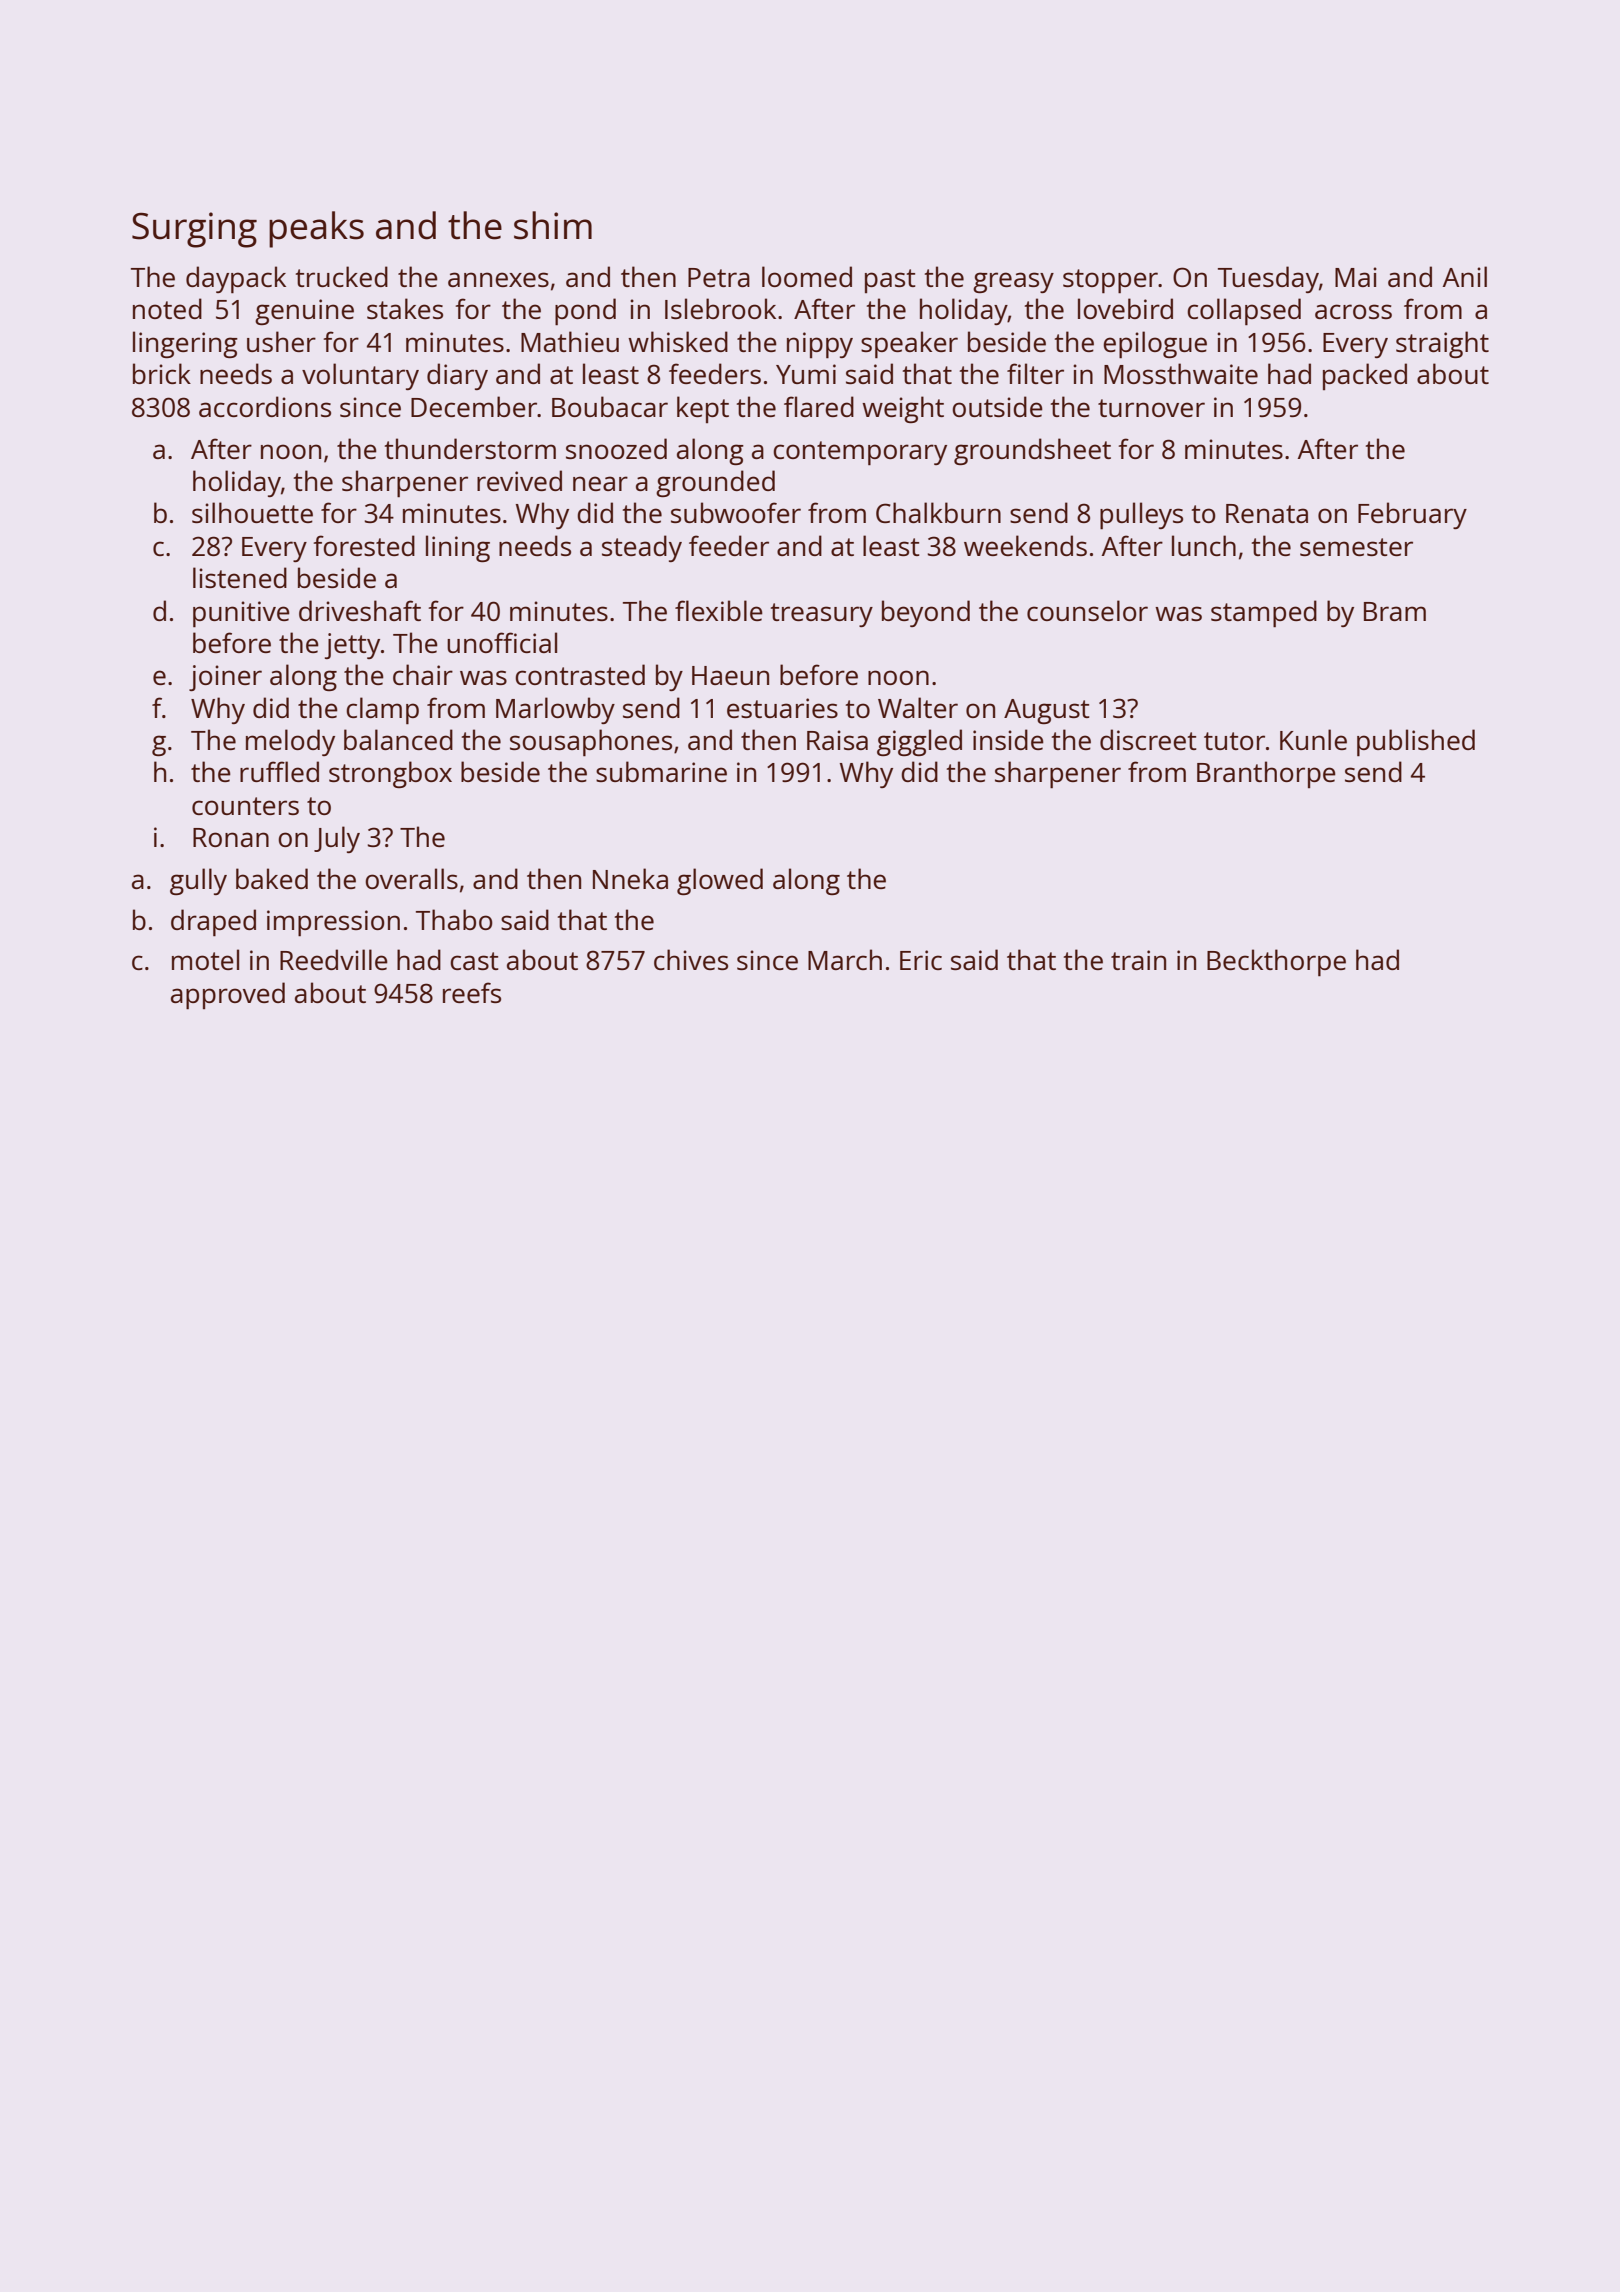 This document has width=1620, height=2292. What do you see at coordinates (921, 960) in the document?
I see `Eric` at bounding box center [921, 960].
